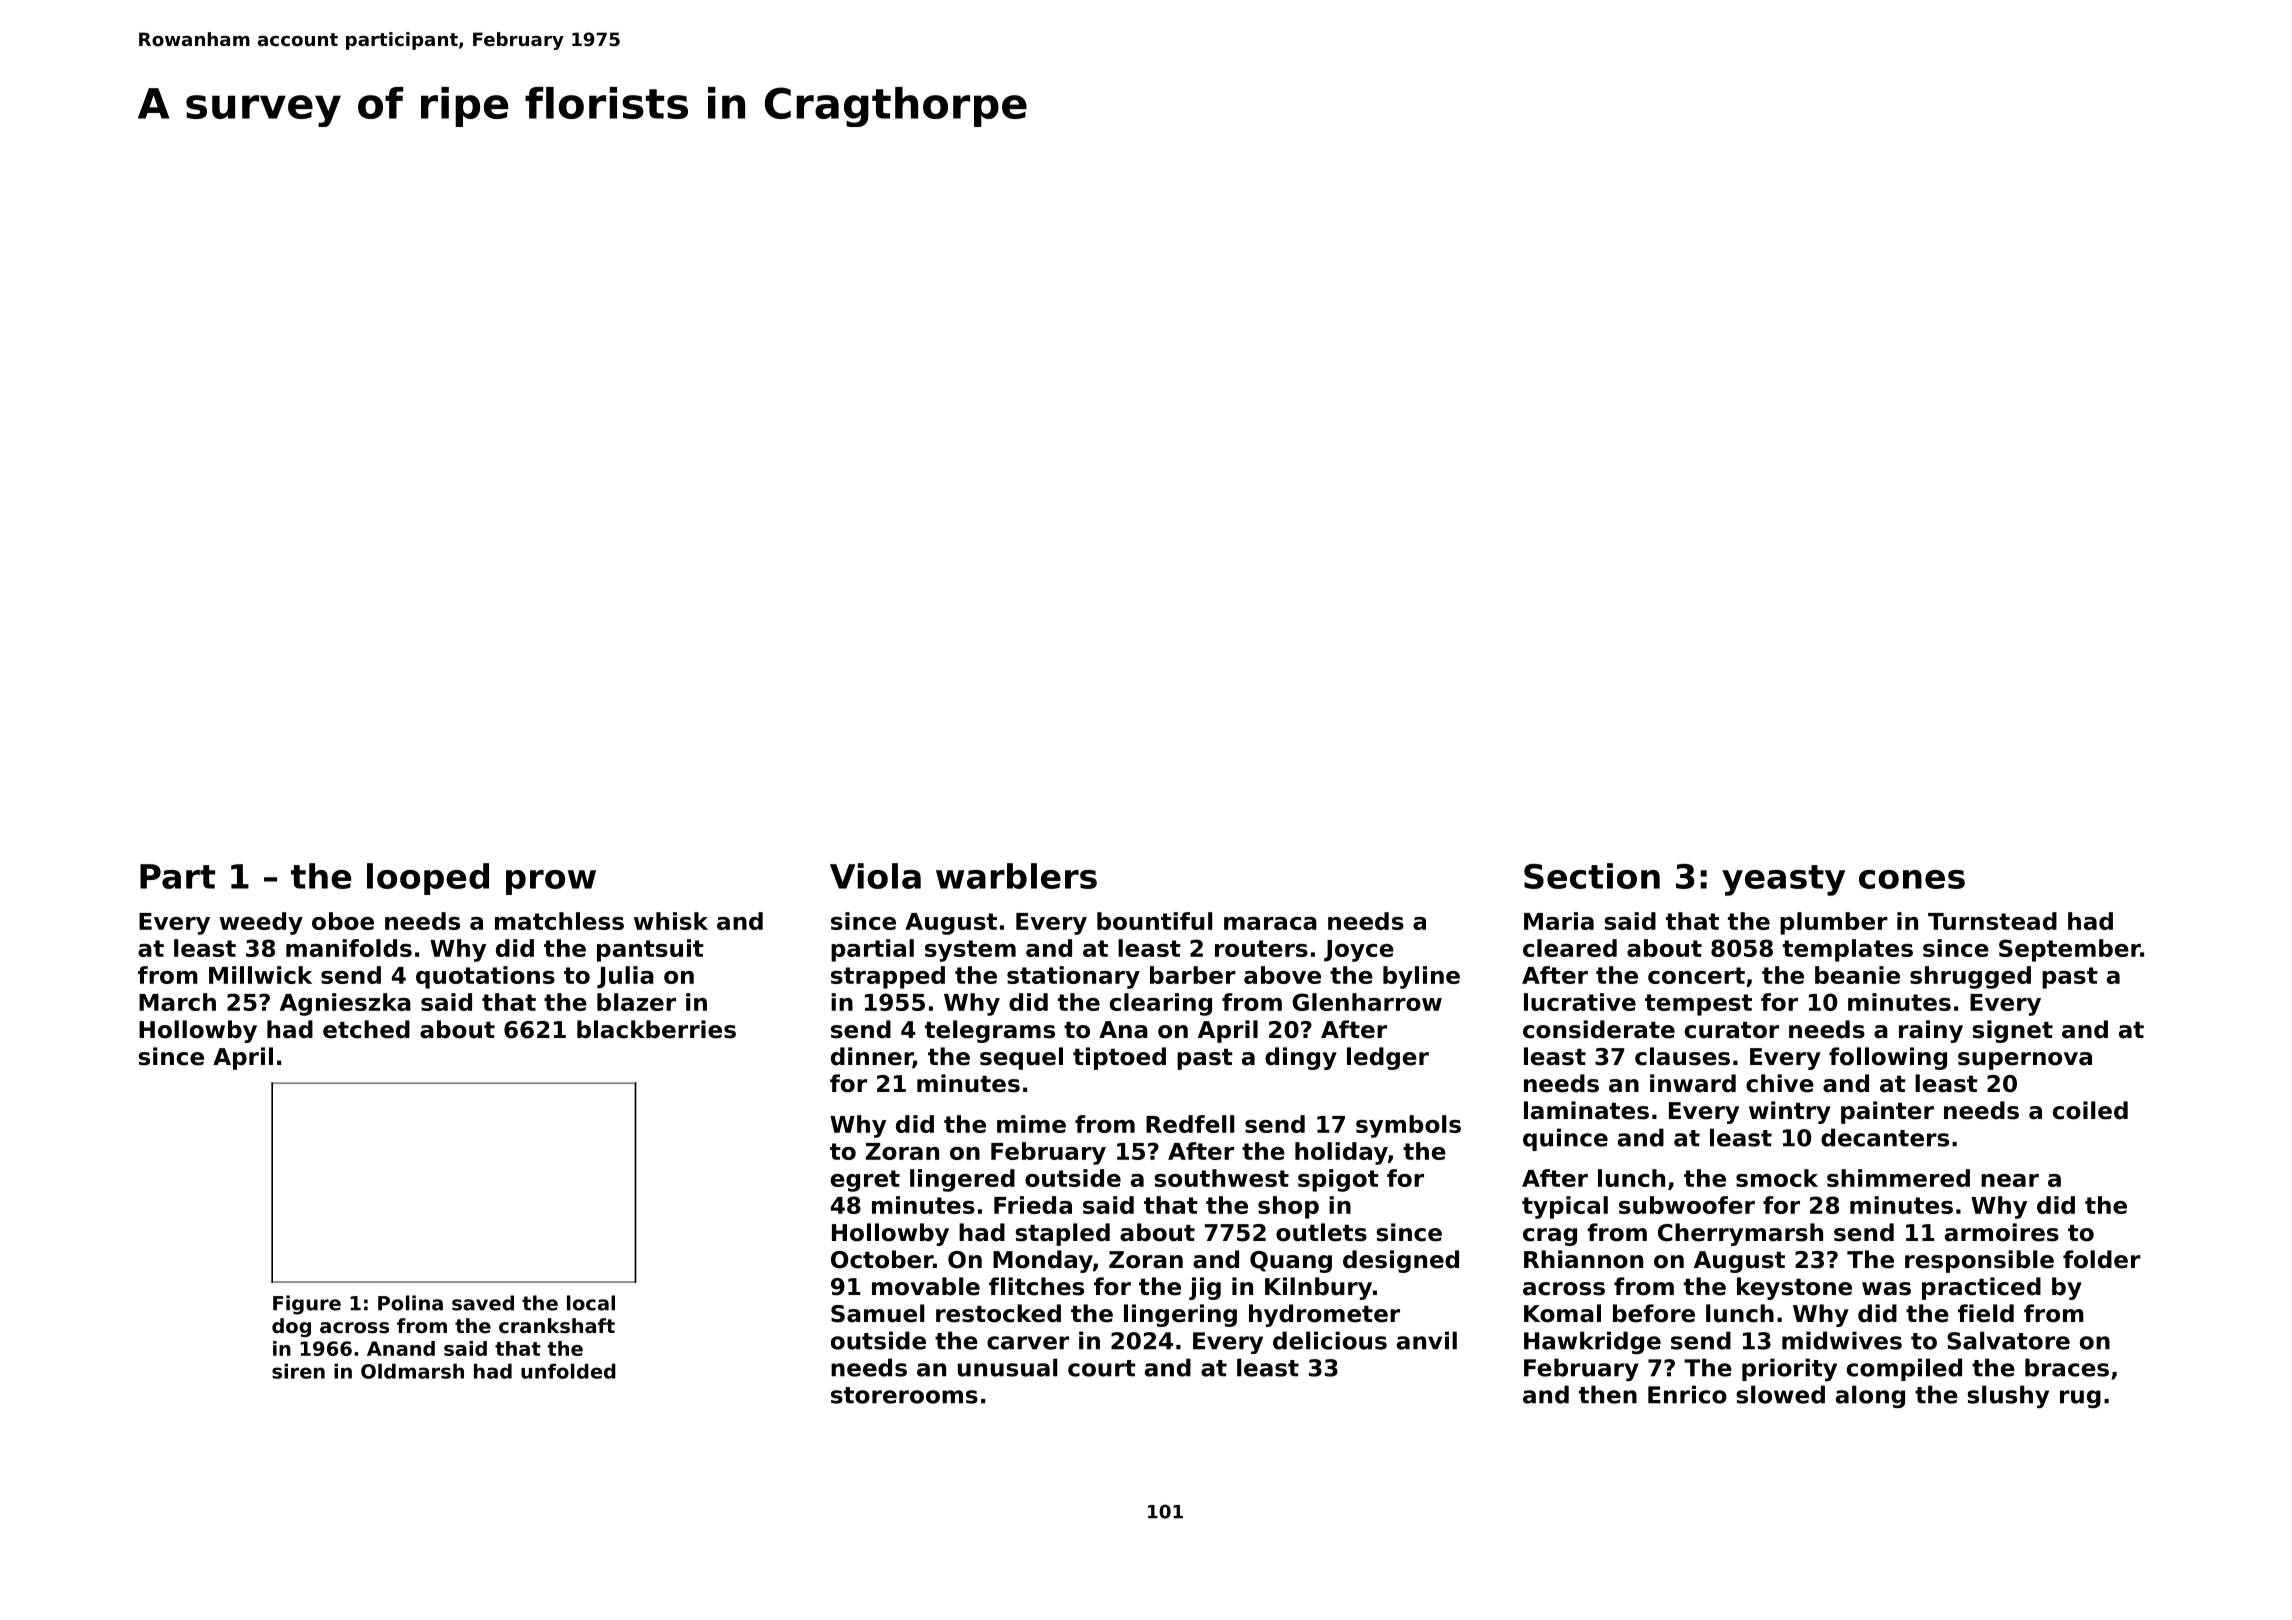 The height and width of the document is (1620, 2292). I want to click on Oldmarsh, so click(412, 1371).
